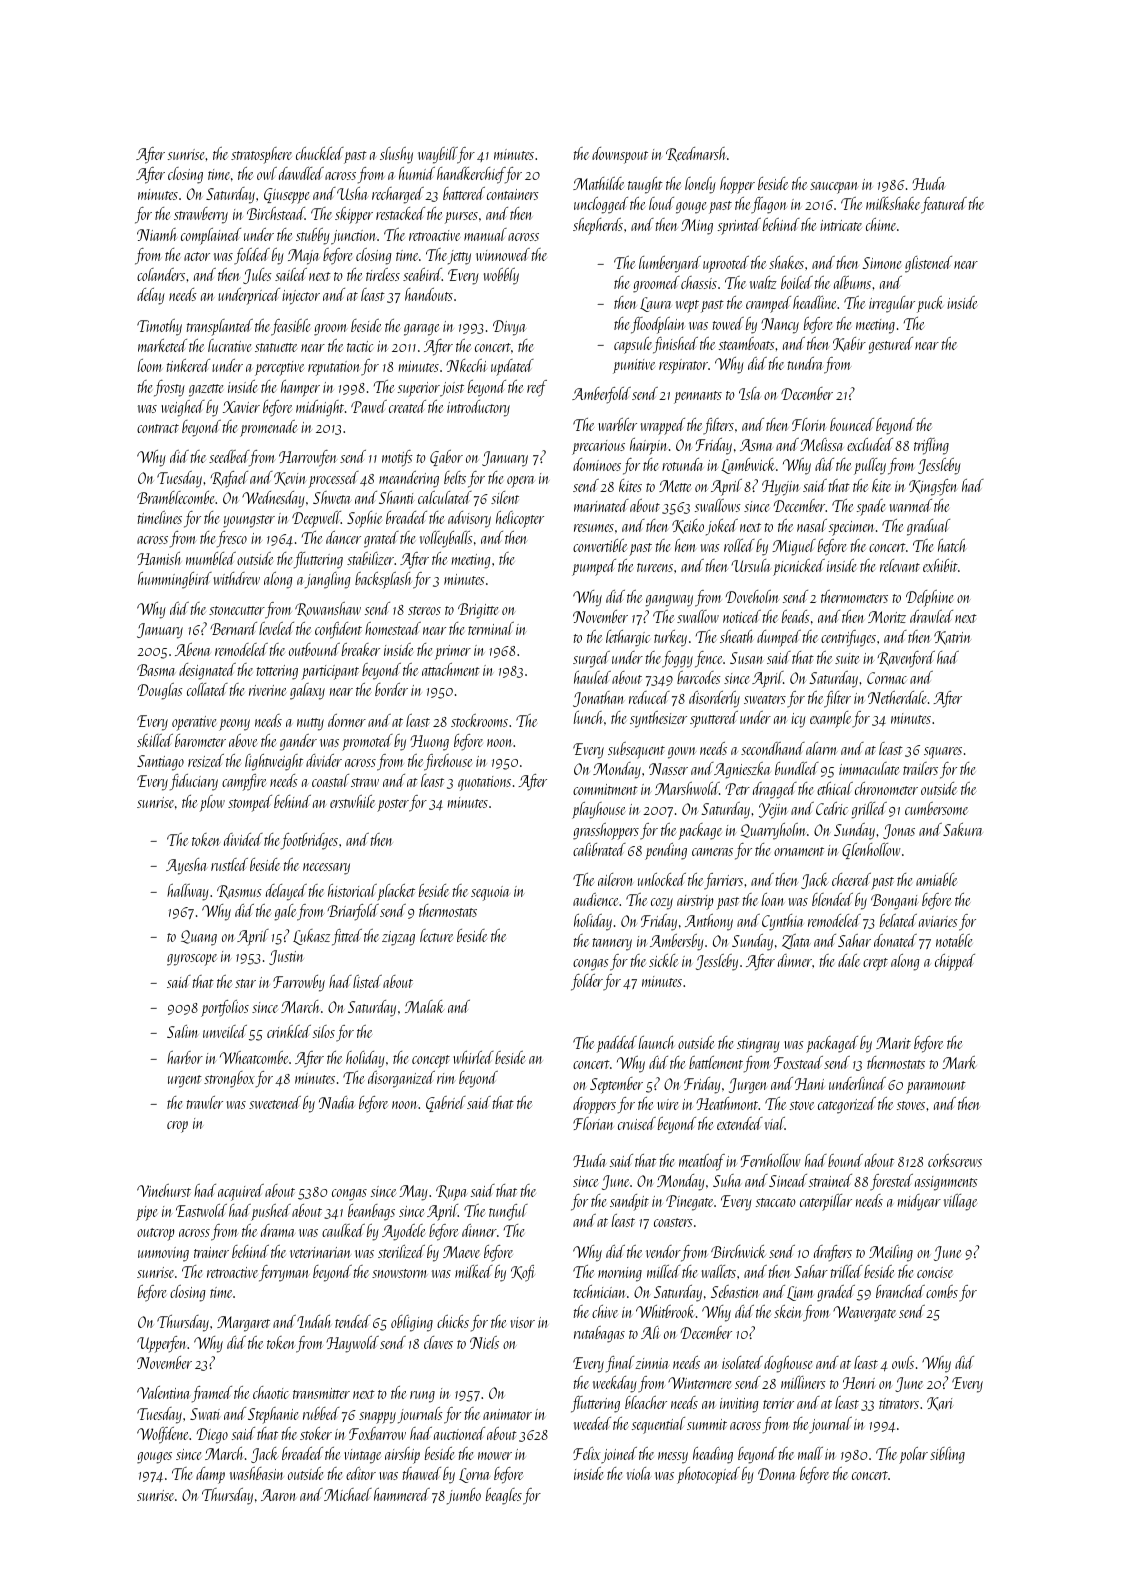  Describe the element at coordinates (891, 1253) in the screenshot. I see `Meiling` at that location.
